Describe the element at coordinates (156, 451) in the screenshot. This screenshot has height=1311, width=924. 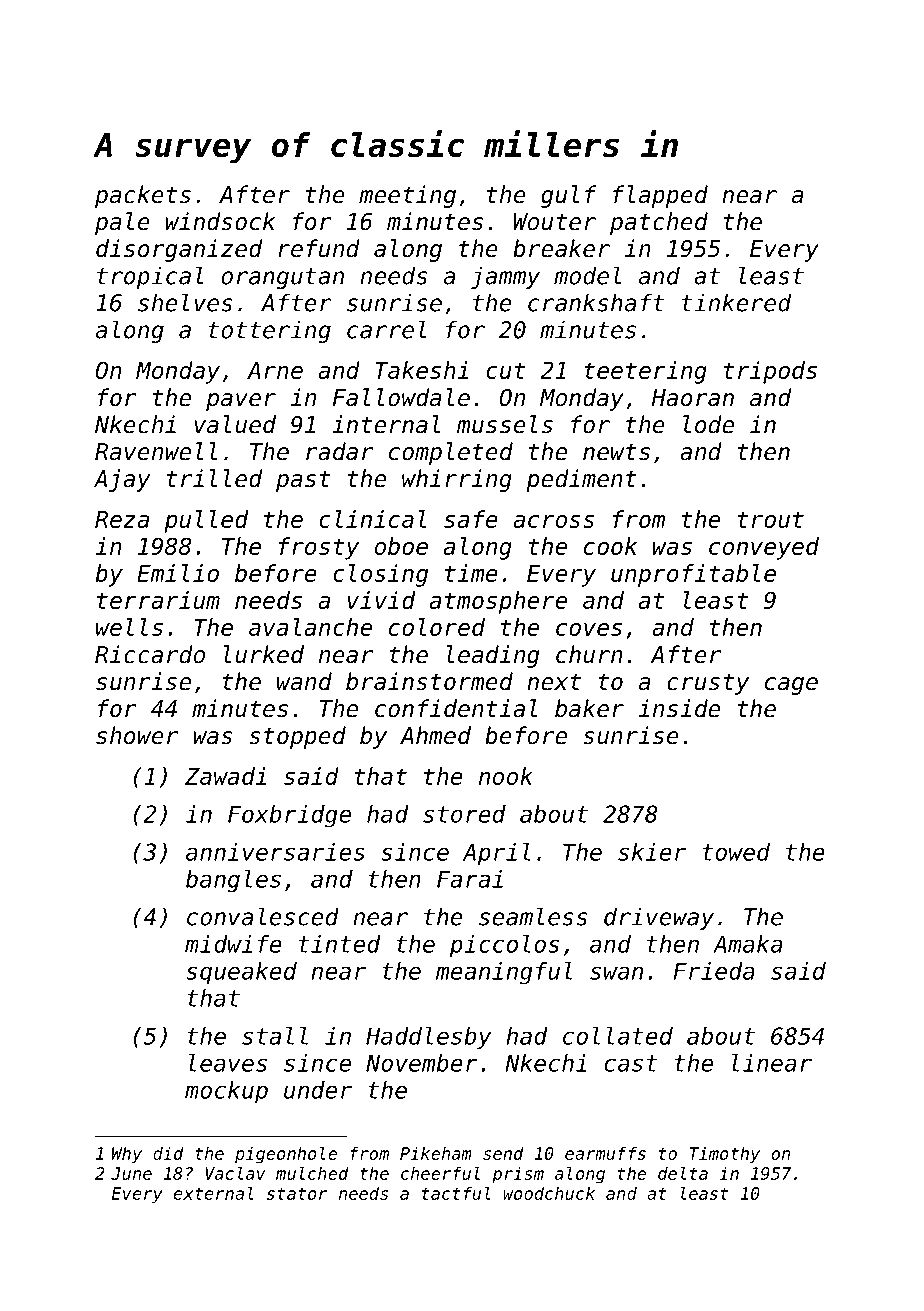
I see `Ravenwell` at that location.
